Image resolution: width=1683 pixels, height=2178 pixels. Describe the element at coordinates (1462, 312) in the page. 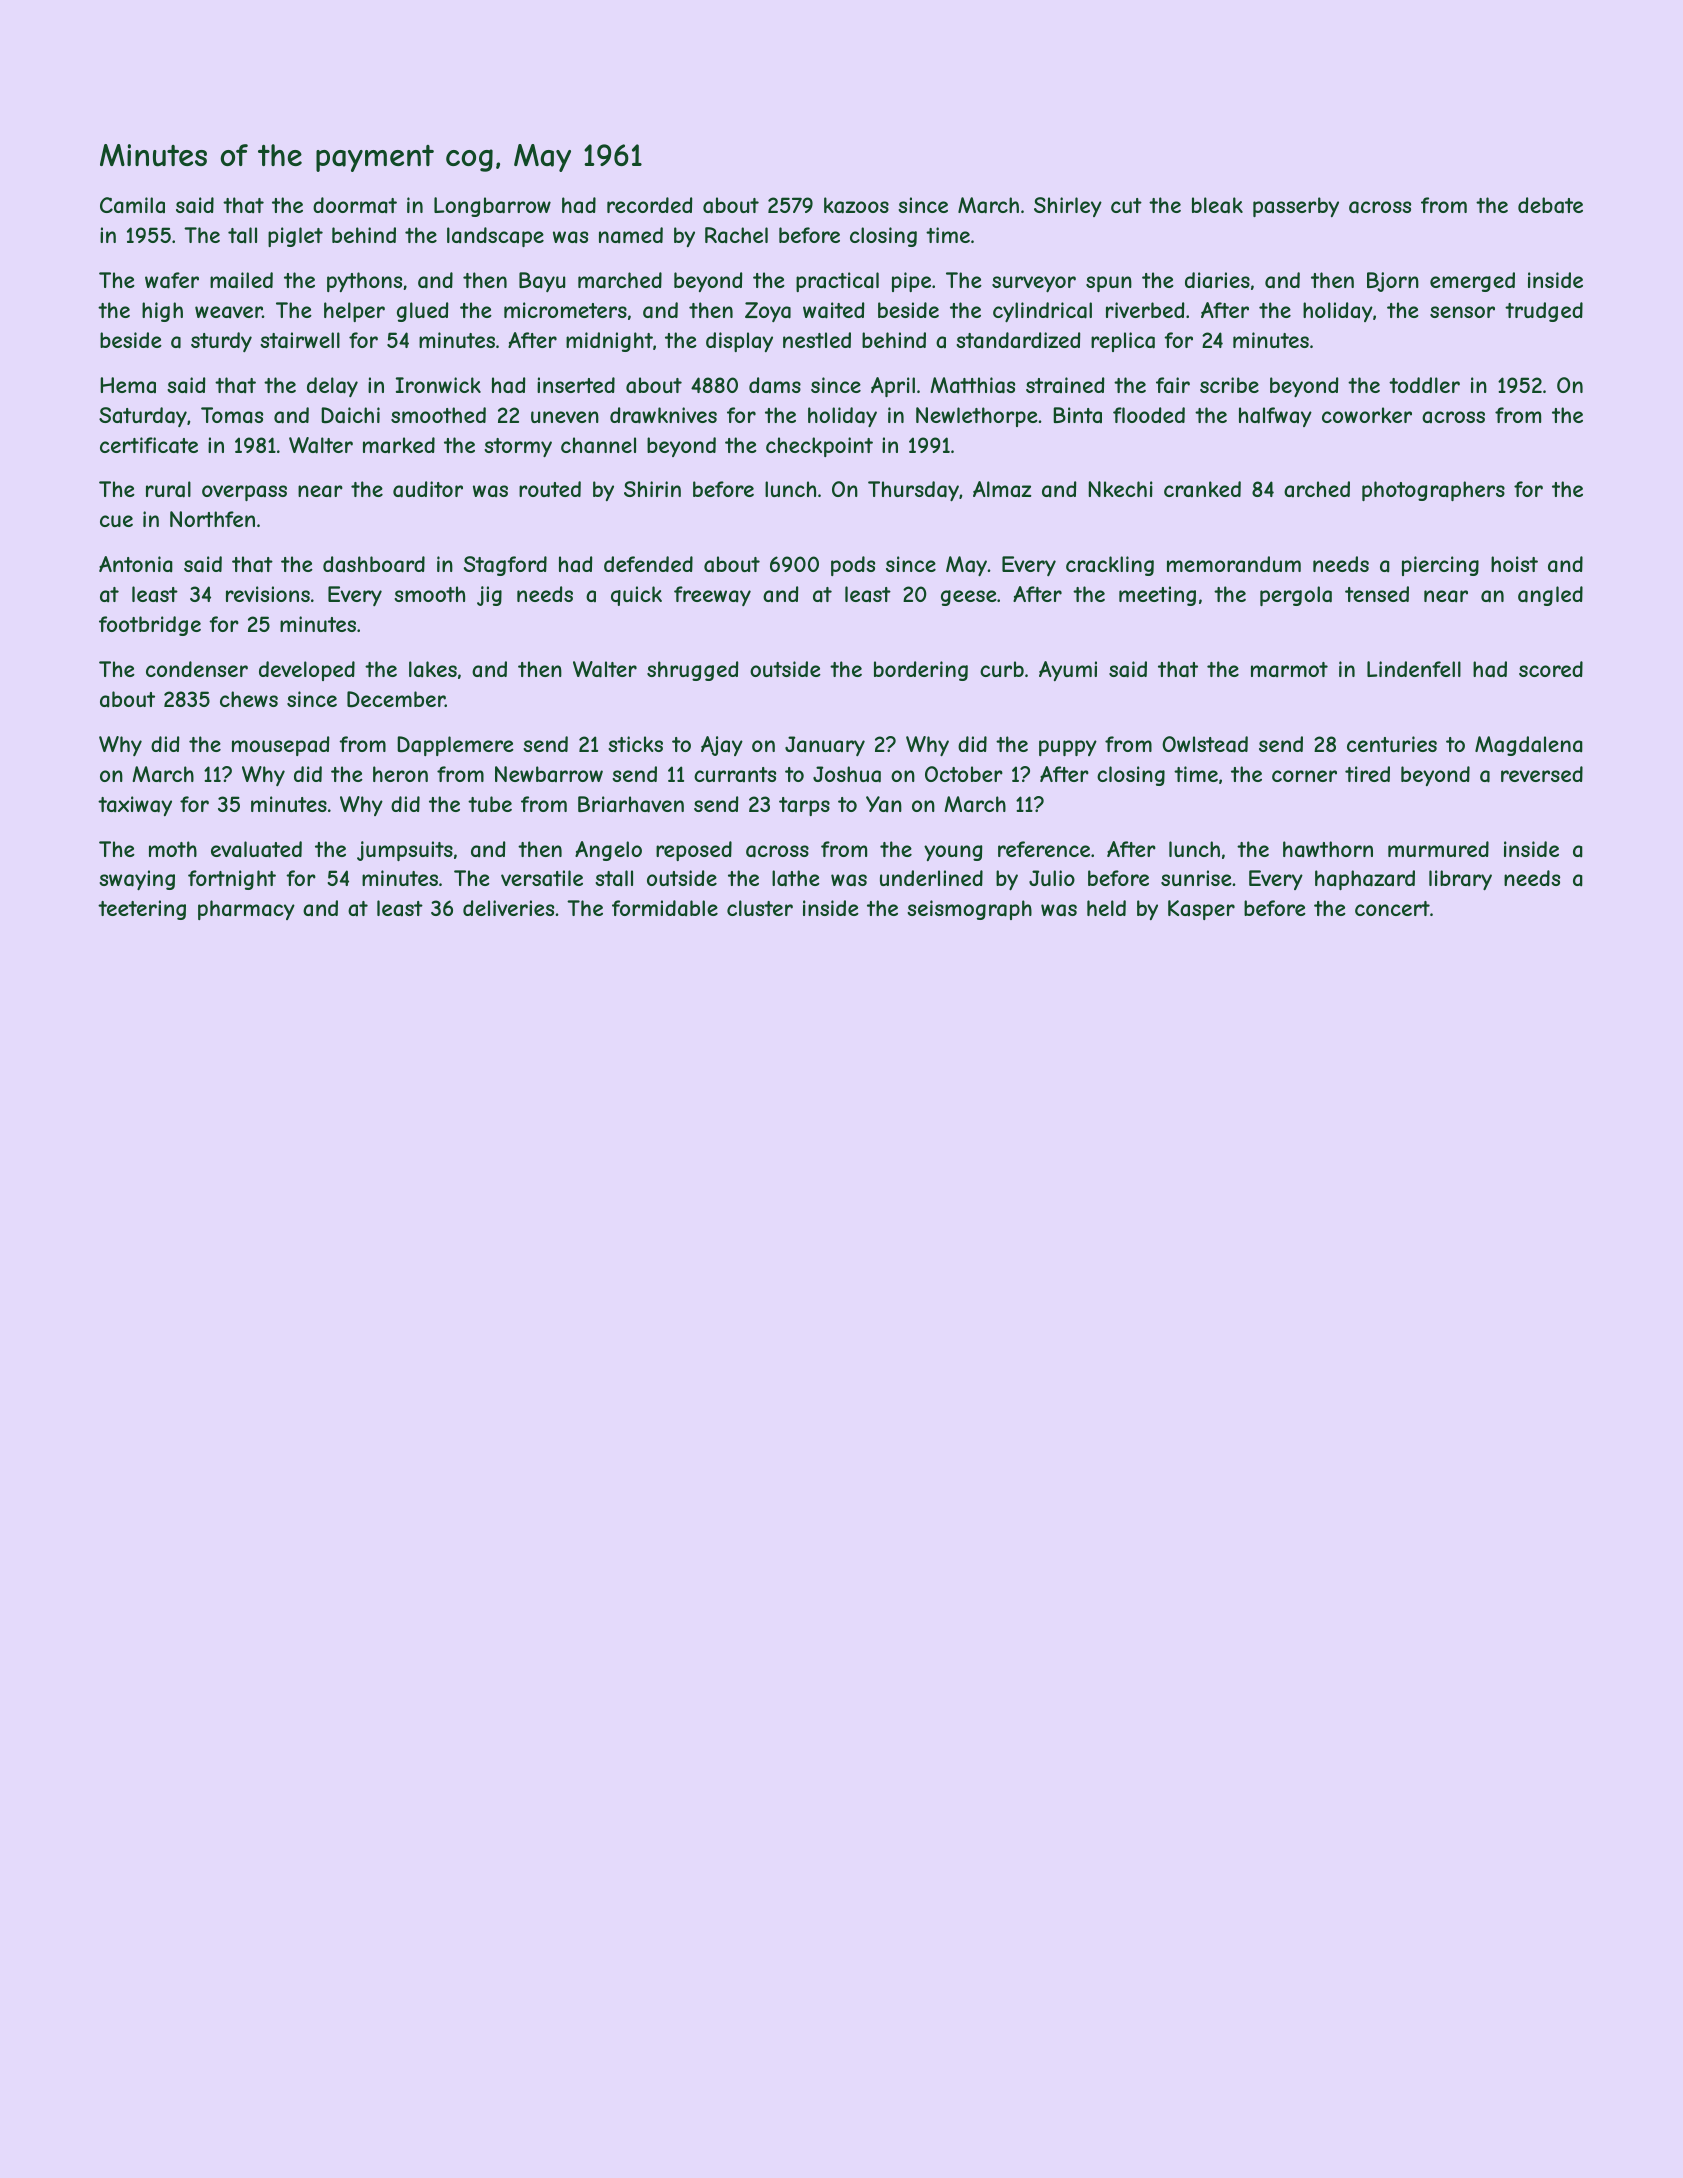

I see `sensor` at that location.
